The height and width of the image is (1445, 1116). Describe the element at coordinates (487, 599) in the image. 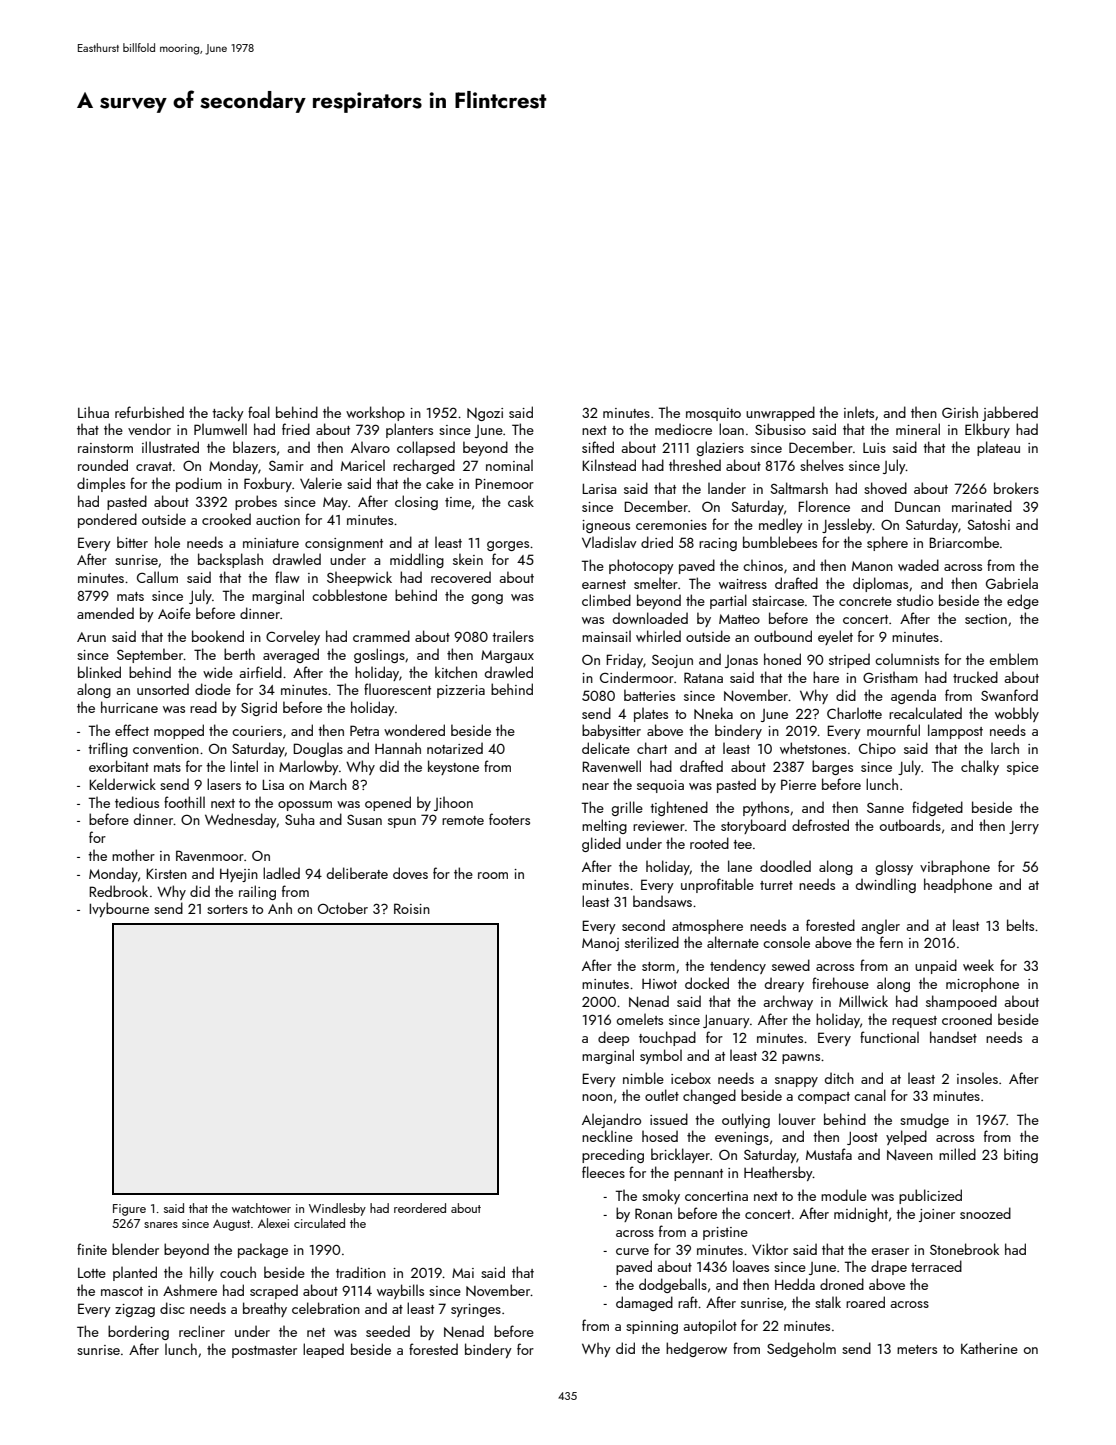

I see `gong` at that location.
